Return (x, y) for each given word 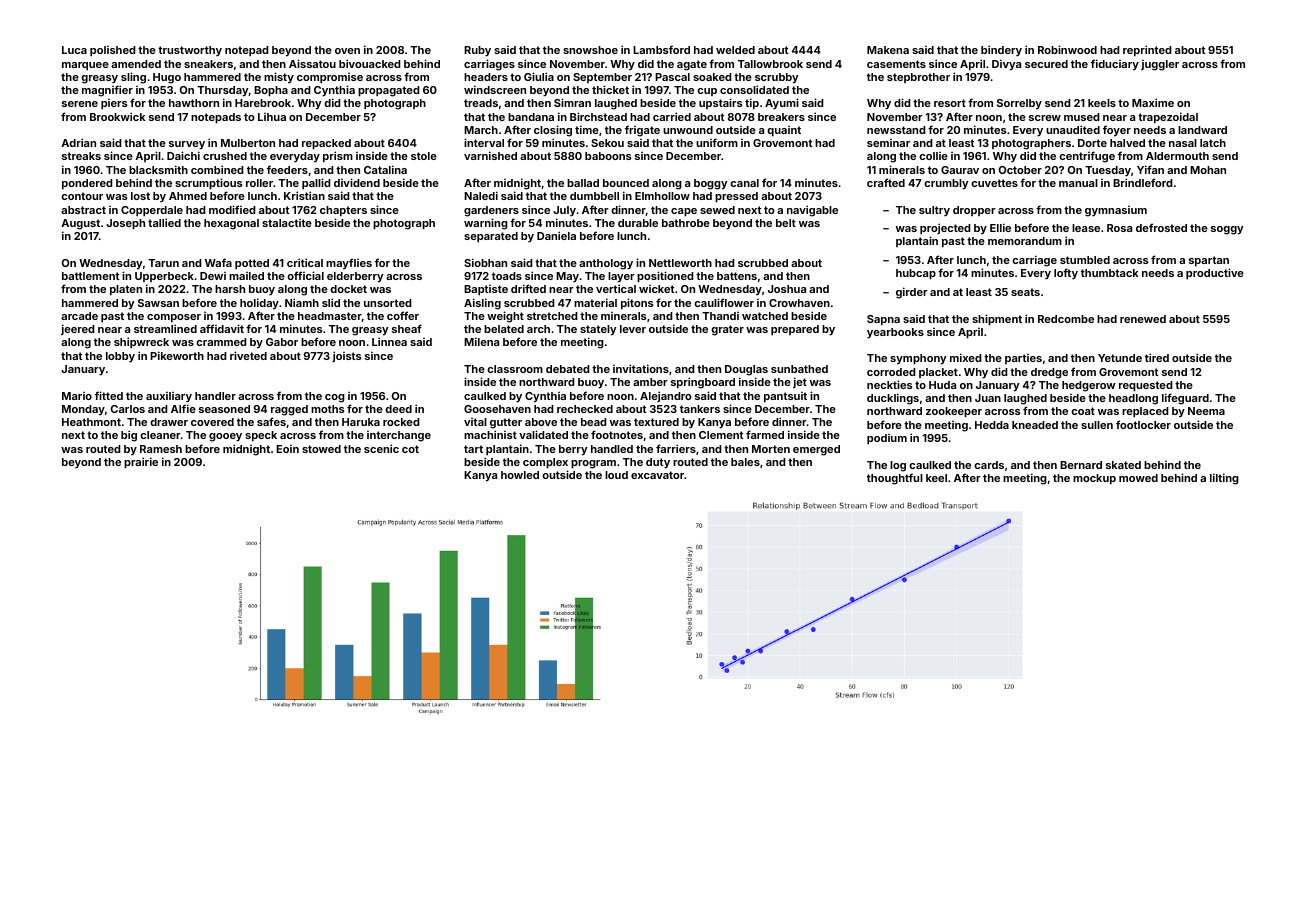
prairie (141, 463)
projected (945, 229)
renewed (1143, 319)
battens (737, 276)
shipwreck (141, 343)
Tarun (163, 263)
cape (684, 212)
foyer (1117, 130)
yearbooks (895, 333)
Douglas (746, 370)
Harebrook (263, 103)
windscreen (495, 89)
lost (140, 196)
